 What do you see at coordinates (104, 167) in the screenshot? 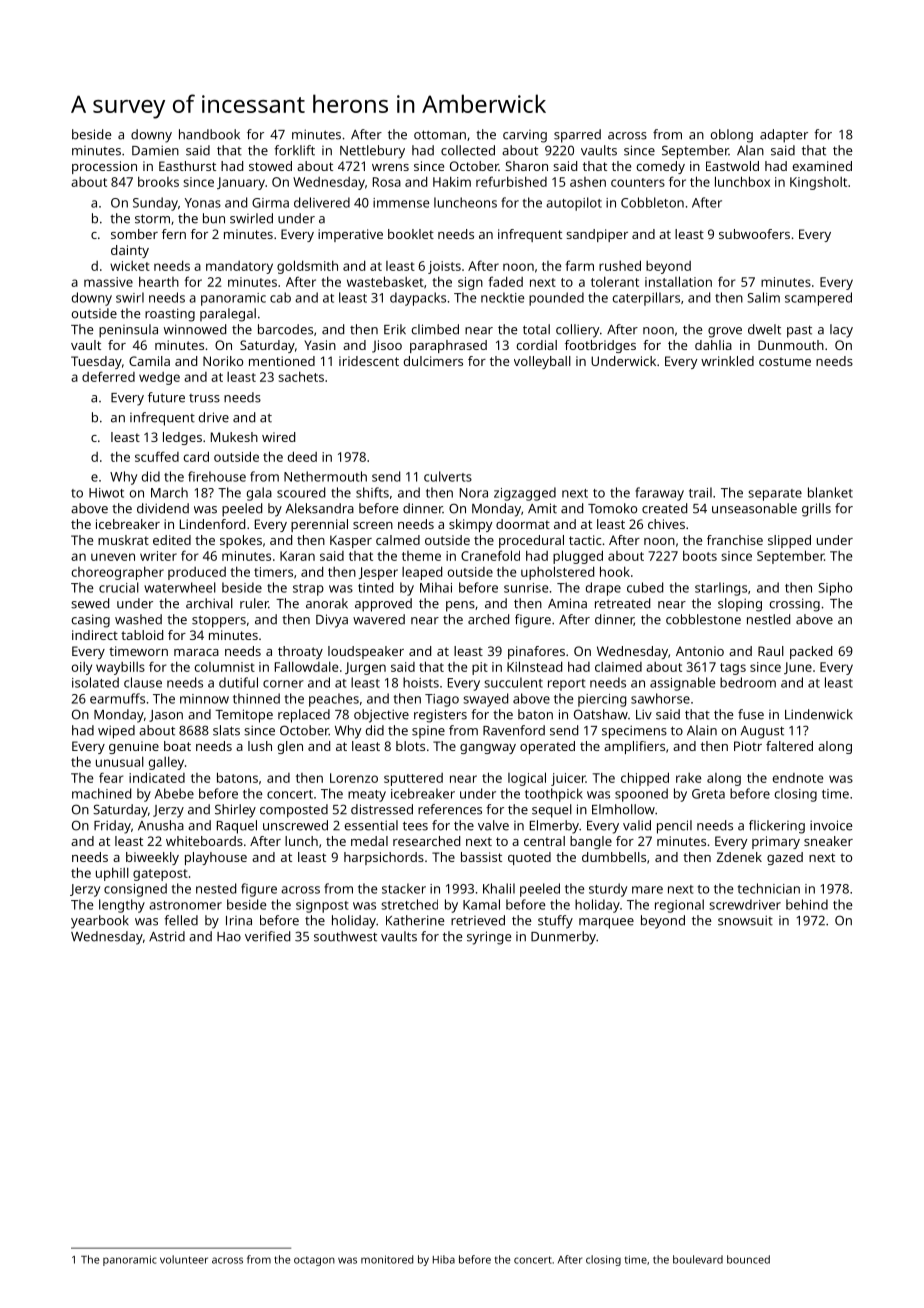
I see `procession` at bounding box center [104, 167].
